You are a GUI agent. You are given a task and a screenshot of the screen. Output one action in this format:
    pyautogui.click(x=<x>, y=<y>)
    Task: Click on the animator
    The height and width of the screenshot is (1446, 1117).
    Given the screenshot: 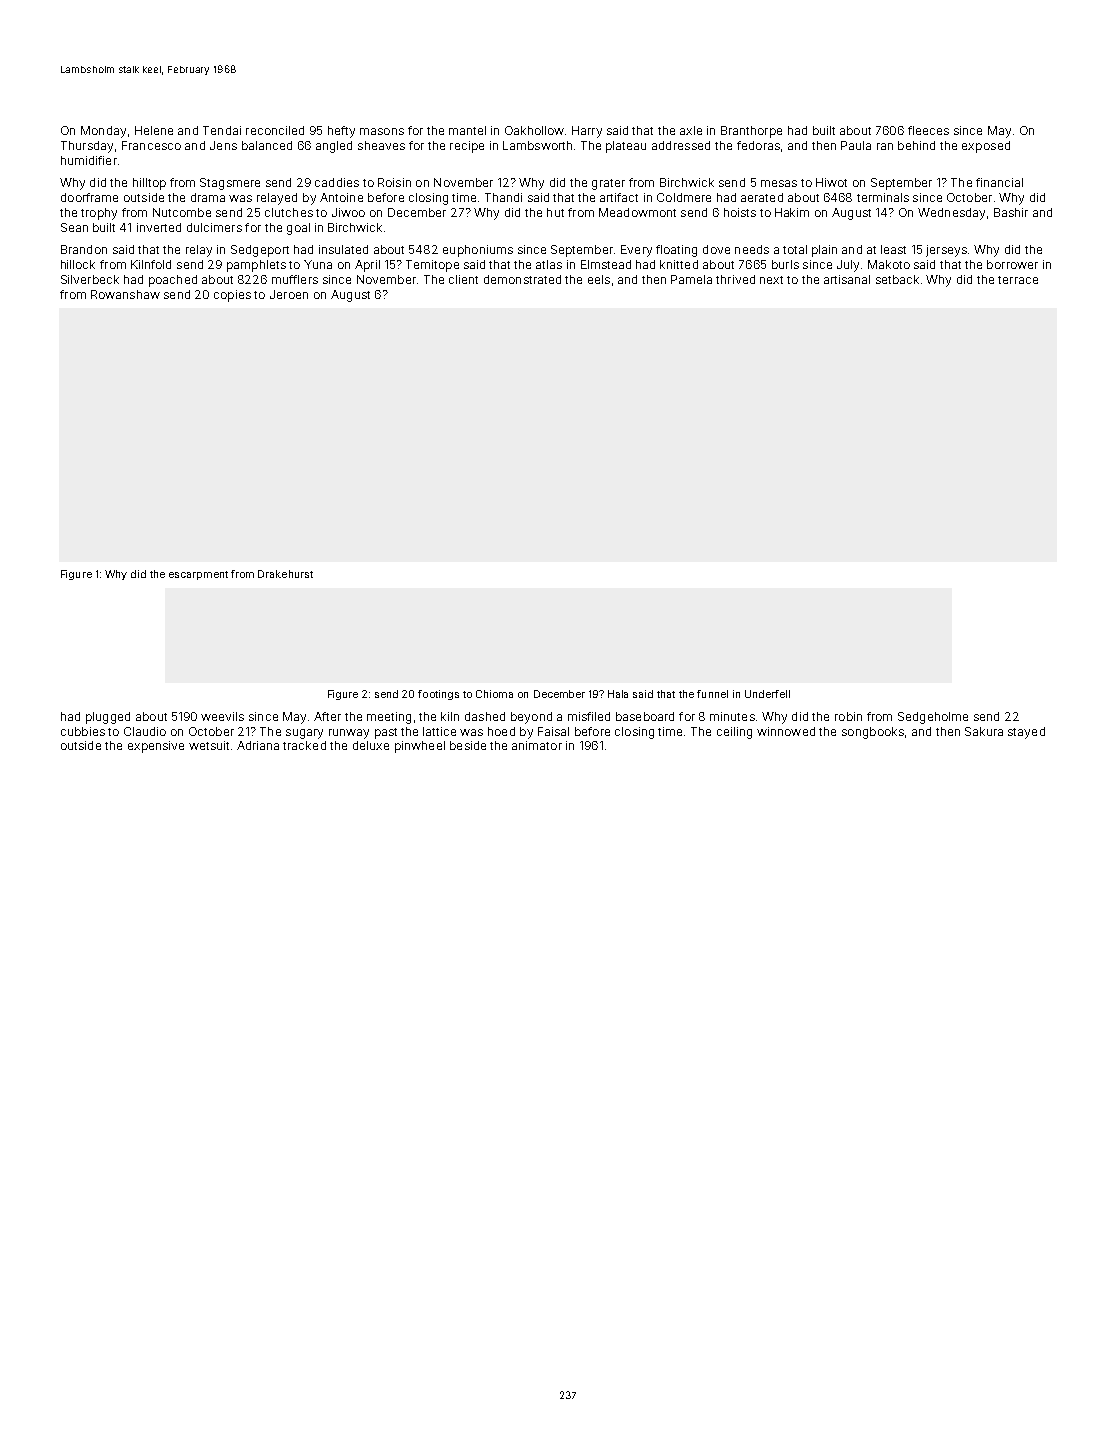 What is the action you would take?
    pyautogui.click(x=537, y=745)
